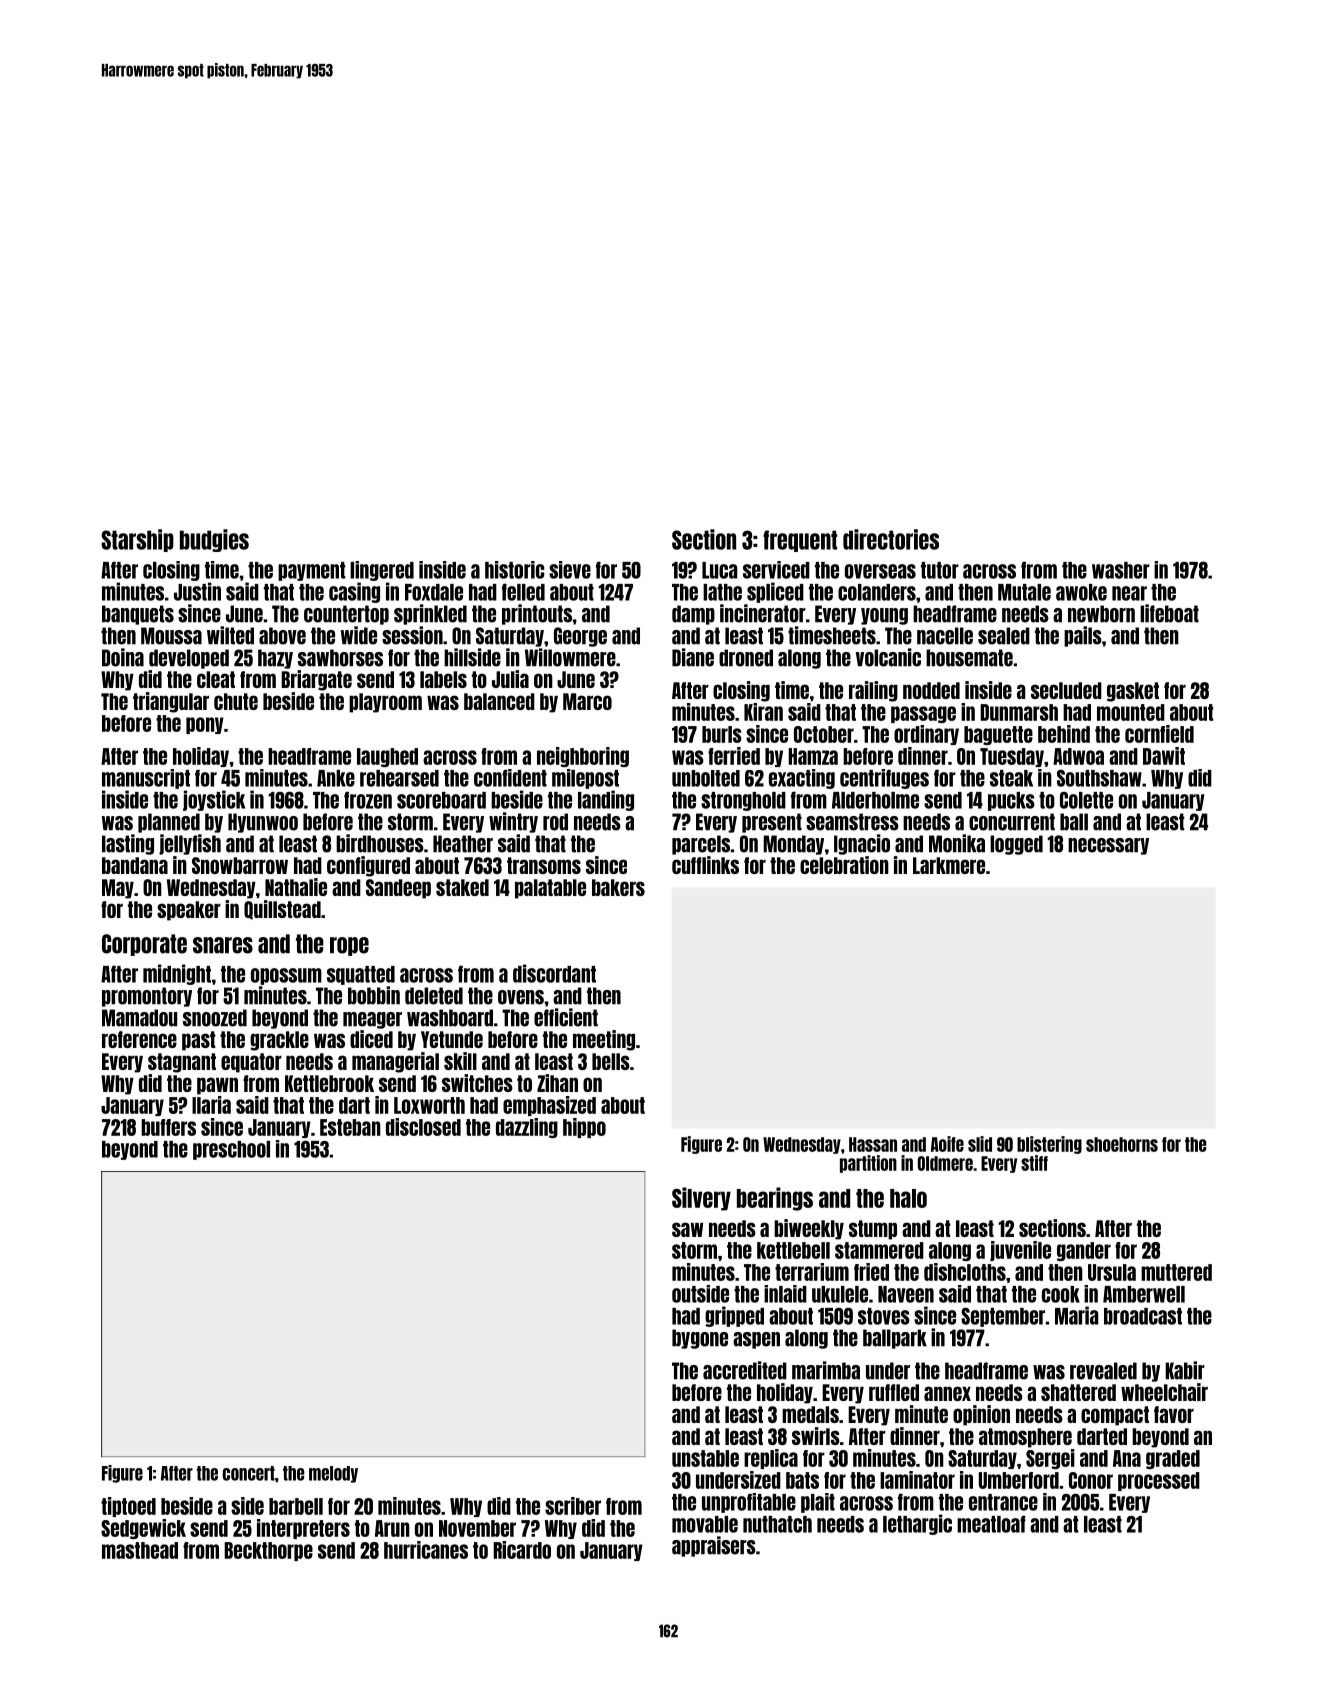  I want to click on shoehorns, so click(1122, 1144).
